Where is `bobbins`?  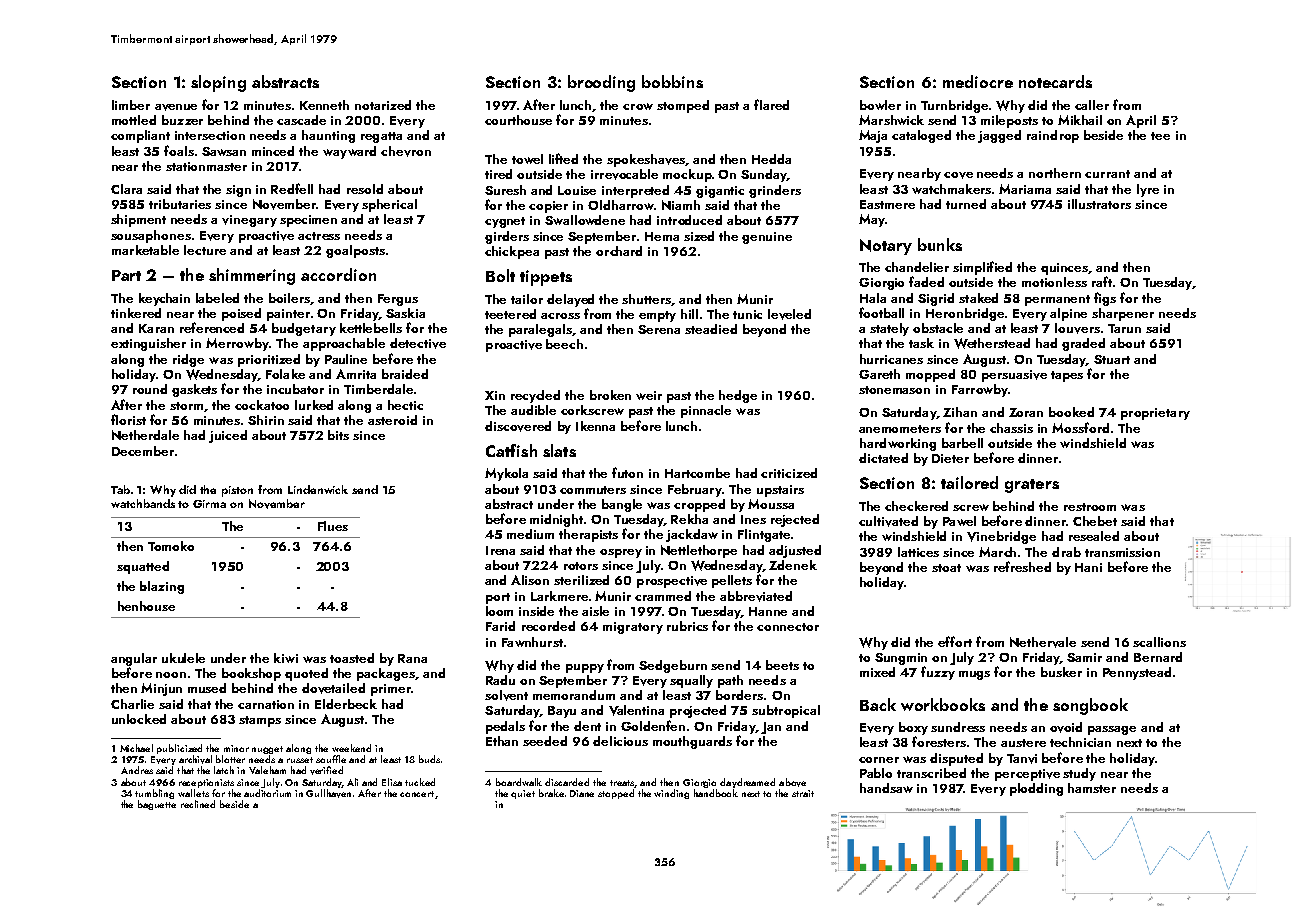
bobbins is located at coordinates (672, 81).
